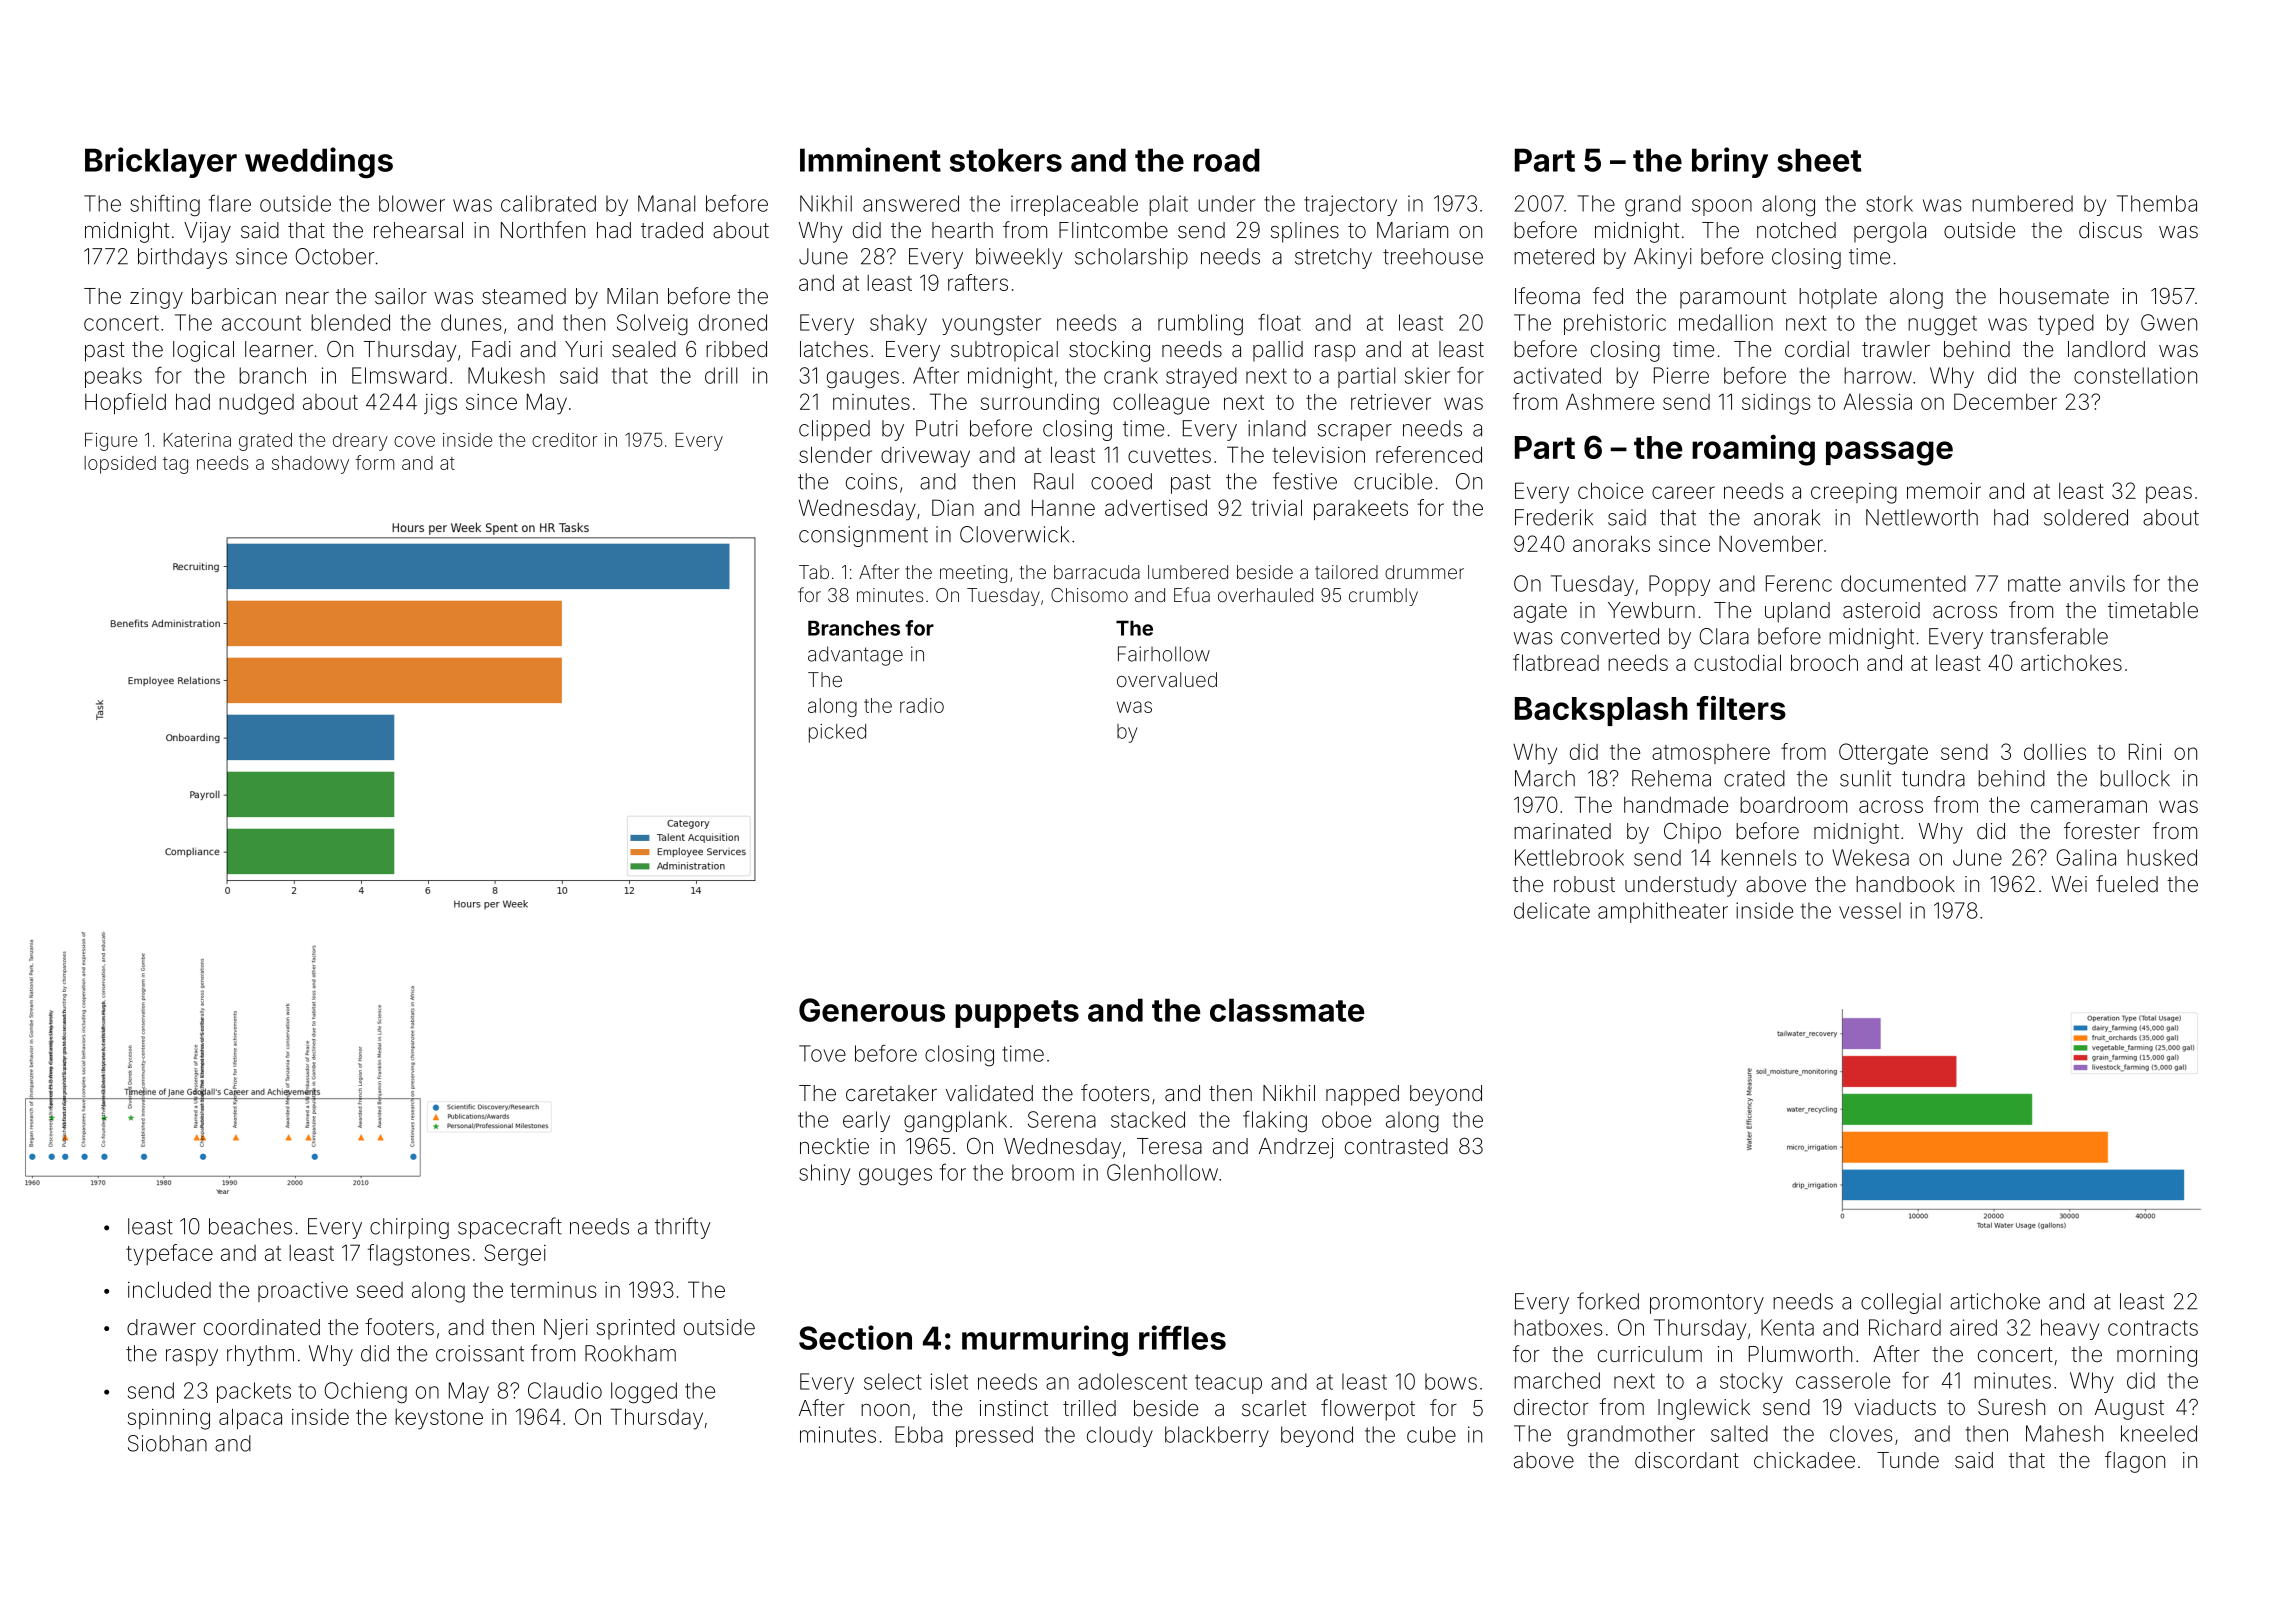 This screenshot has height=1614, width=2282. Describe the element at coordinates (1922, 517) in the screenshot. I see `Nettleworth` at that location.
